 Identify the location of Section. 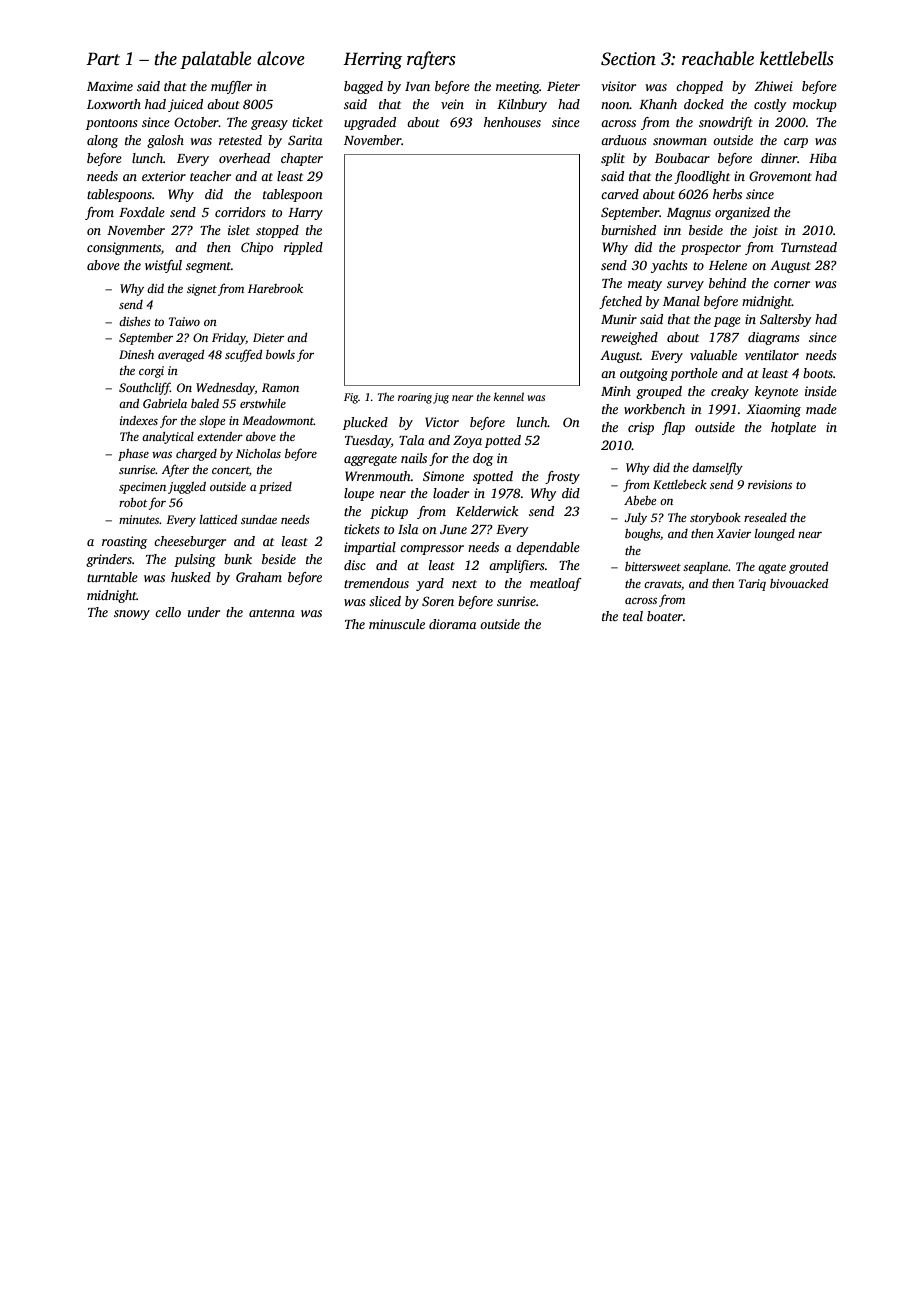
(628, 59).
